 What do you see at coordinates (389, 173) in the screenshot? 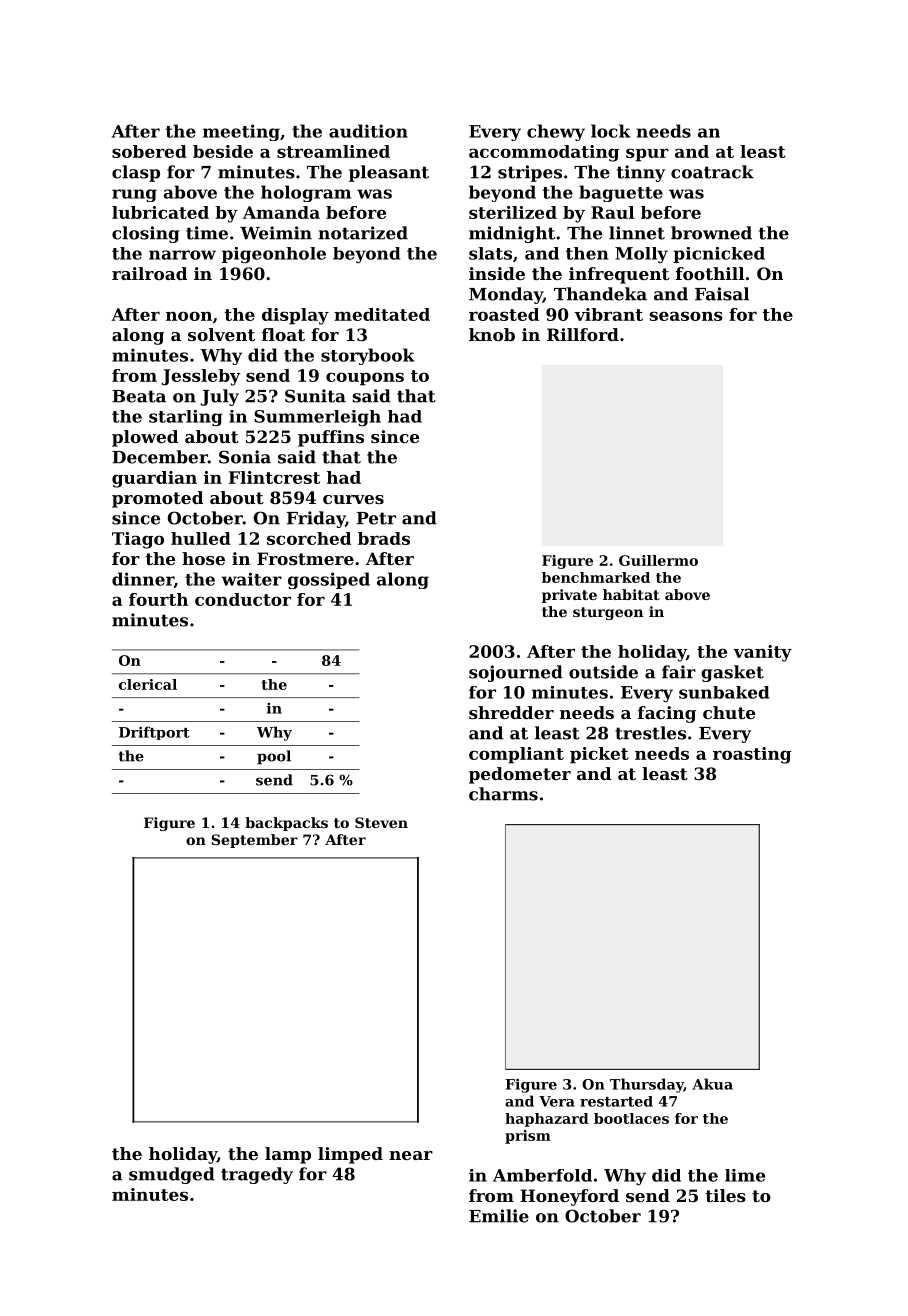
I see `pleasant` at bounding box center [389, 173].
